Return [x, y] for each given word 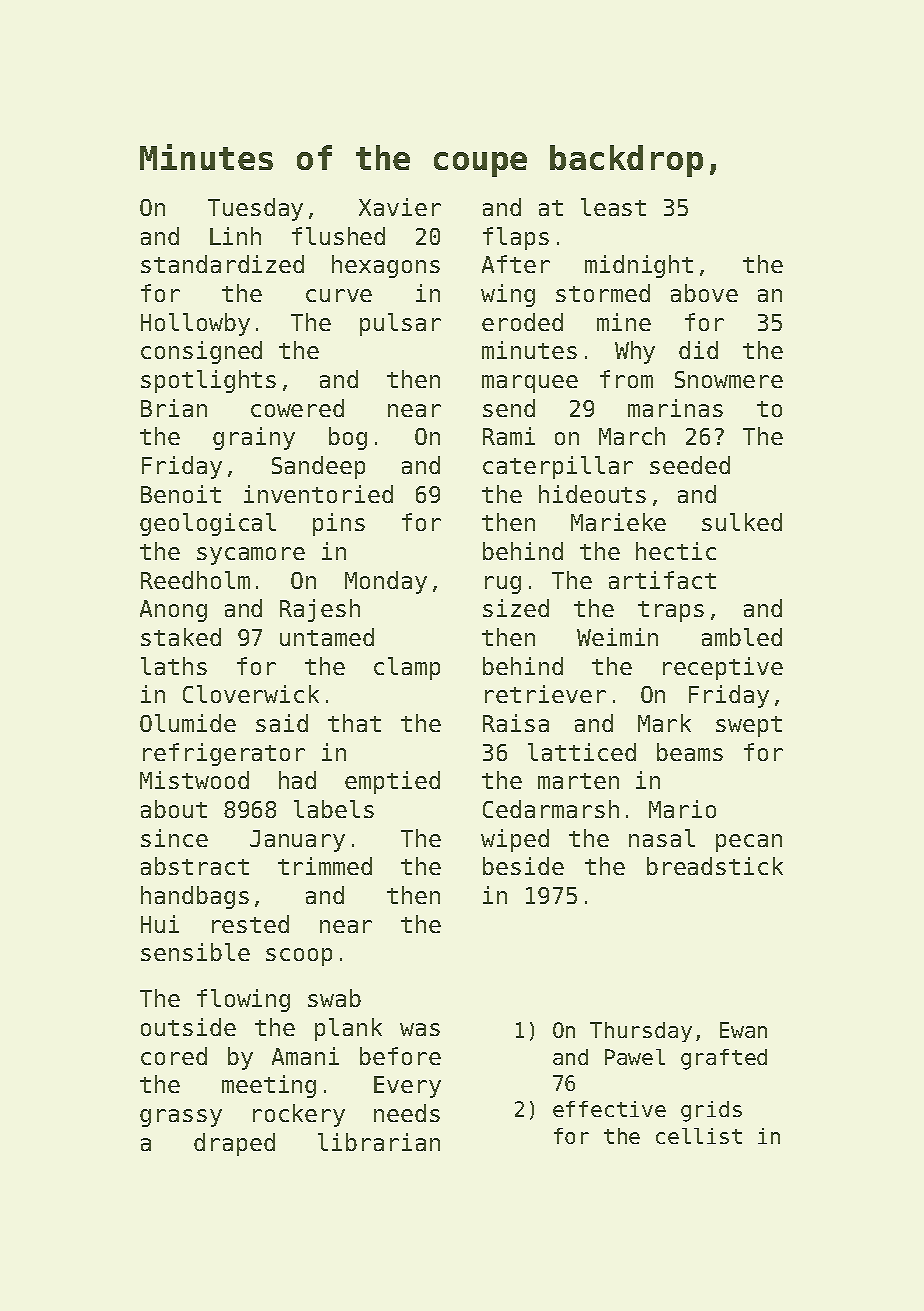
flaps [516, 238]
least [613, 207]
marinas [675, 408]
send [509, 408]
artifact [662, 580]
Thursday [641, 1032]
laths [174, 666]
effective [609, 1109]
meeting [269, 1086]
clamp [407, 668]
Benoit [181, 494]
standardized [222, 264]
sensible [195, 952]
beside [523, 866]
